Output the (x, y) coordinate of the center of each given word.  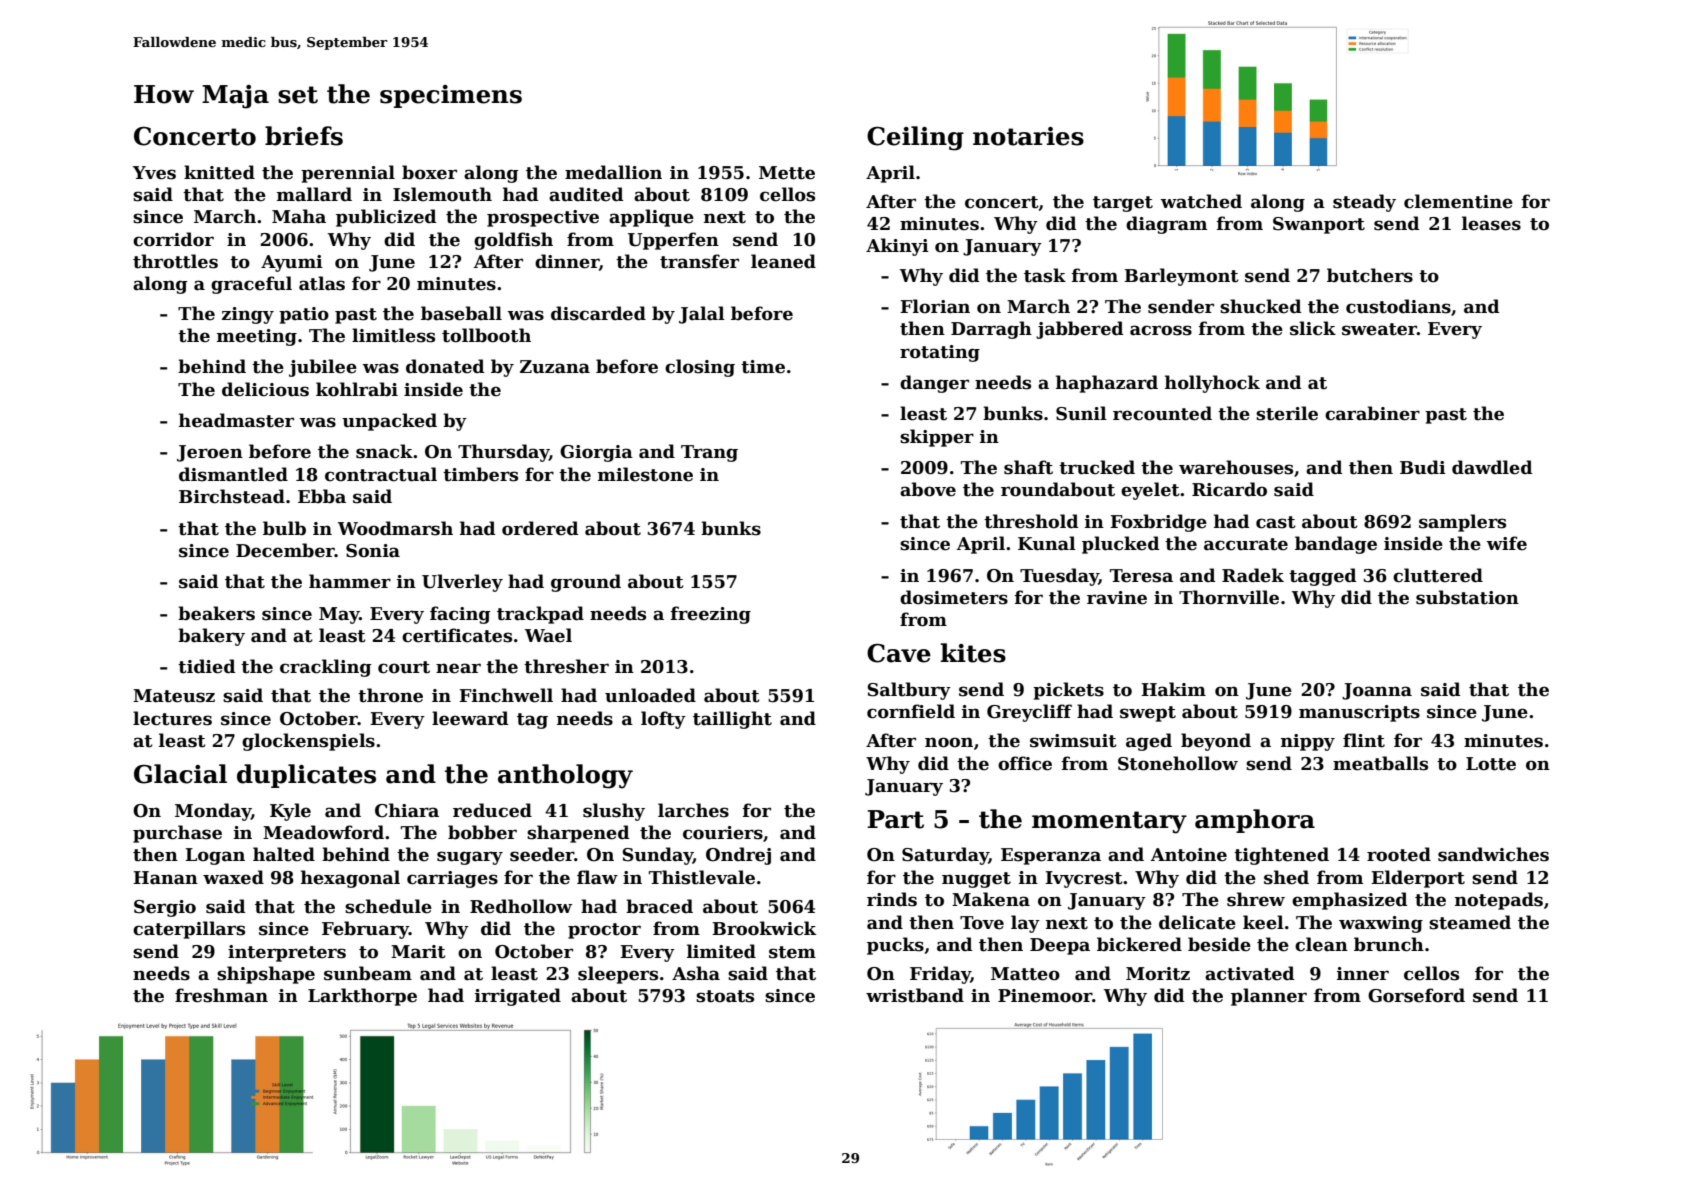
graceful (251, 285)
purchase (177, 834)
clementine (1458, 201)
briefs (304, 136)
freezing (711, 615)
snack (384, 451)
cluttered (1438, 575)
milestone (645, 474)
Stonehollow (1178, 763)
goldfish (513, 241)
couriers (723, 833)
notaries (1028, 136)
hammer (350, 581)
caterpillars (189, 930)
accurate (1246, 544)
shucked (1260, 306)
